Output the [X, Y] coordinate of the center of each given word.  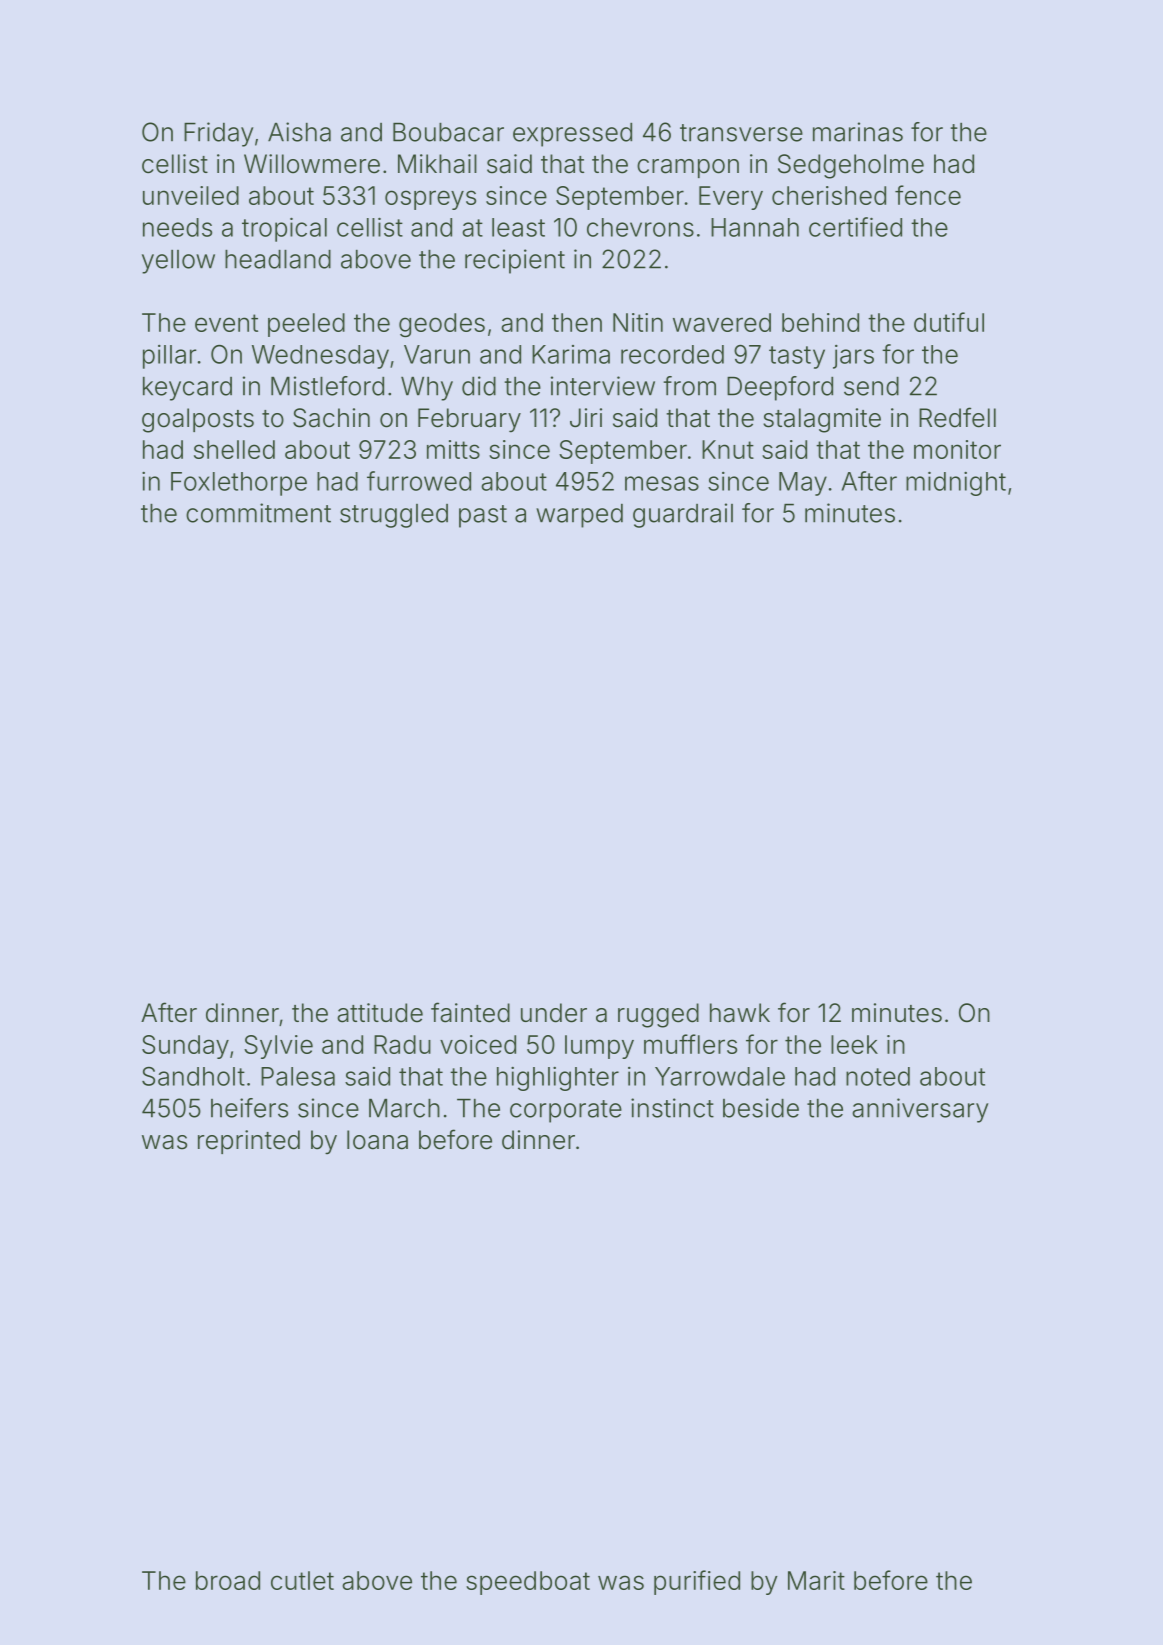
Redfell [957, 417]
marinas [858, 132]
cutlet [302, 1580]
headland [278, 259]
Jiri [586, 417]
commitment [258, 513]
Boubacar [448, 132]
